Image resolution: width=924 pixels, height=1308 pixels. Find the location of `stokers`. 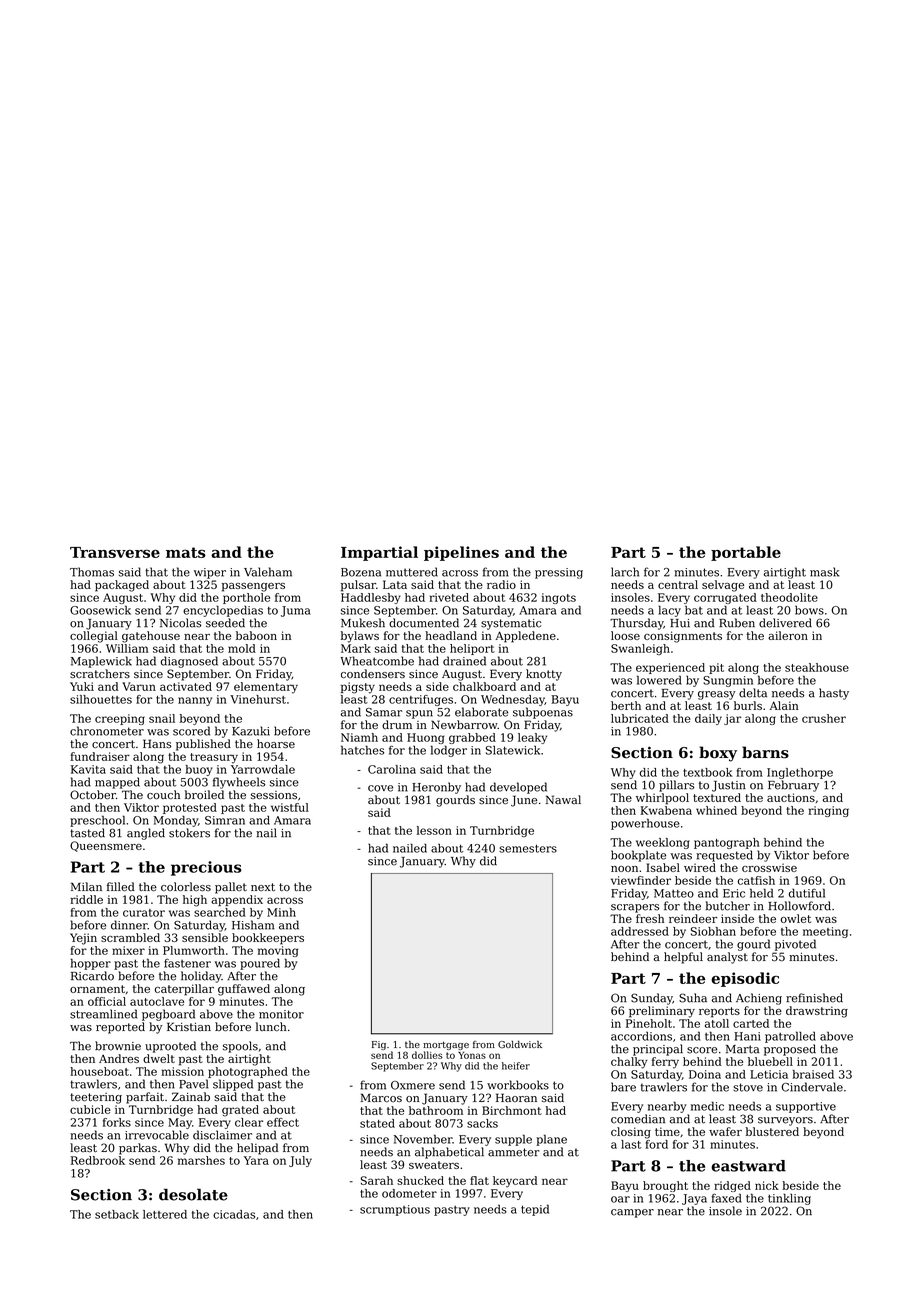

stokers is located at coordinates (189, 833).
